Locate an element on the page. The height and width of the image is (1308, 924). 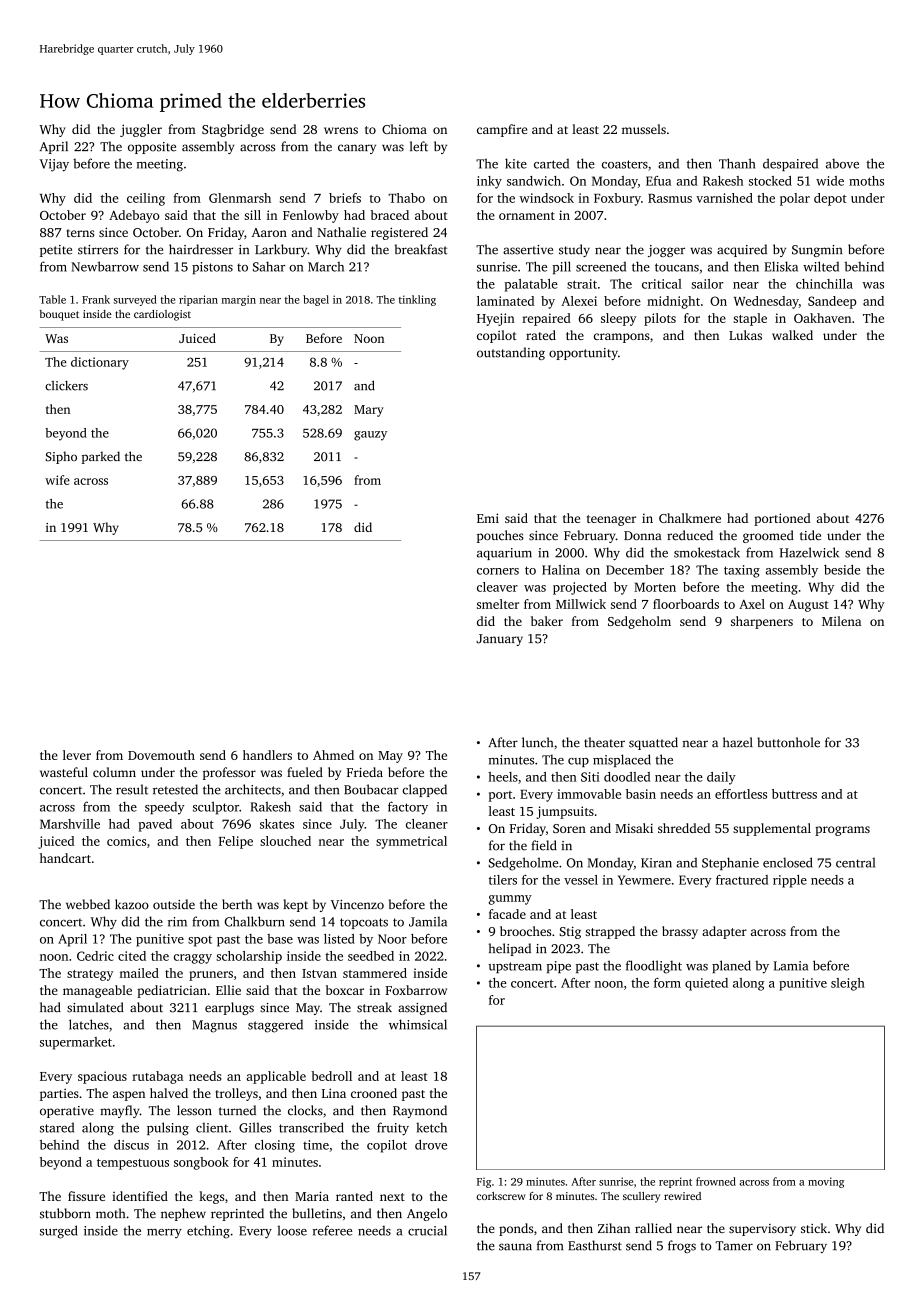
tilers is located at coordinates (503, 880).
